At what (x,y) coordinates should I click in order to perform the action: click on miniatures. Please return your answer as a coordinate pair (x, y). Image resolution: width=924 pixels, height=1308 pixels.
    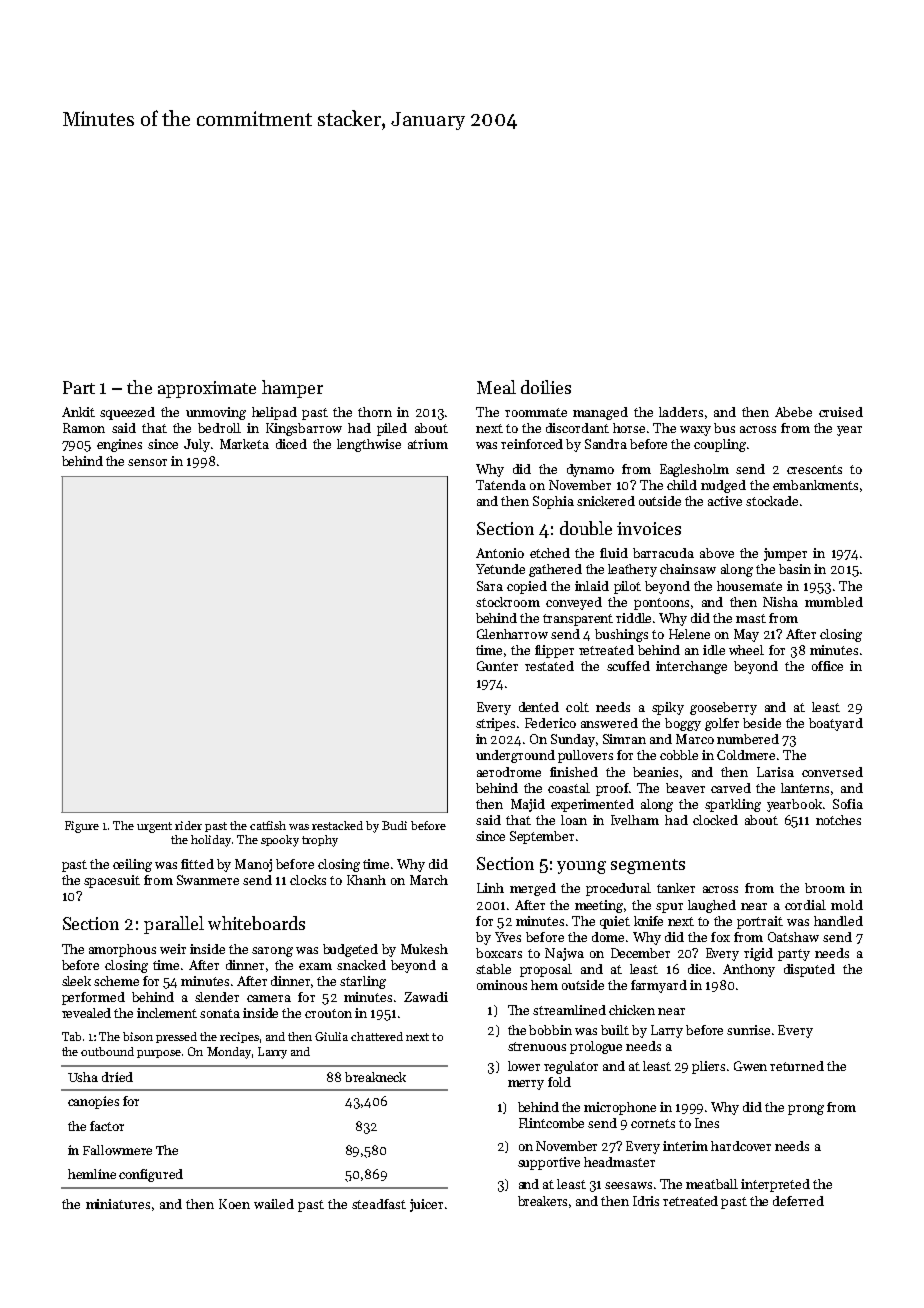
    Looking at the image, I should click on (118, 1204).
